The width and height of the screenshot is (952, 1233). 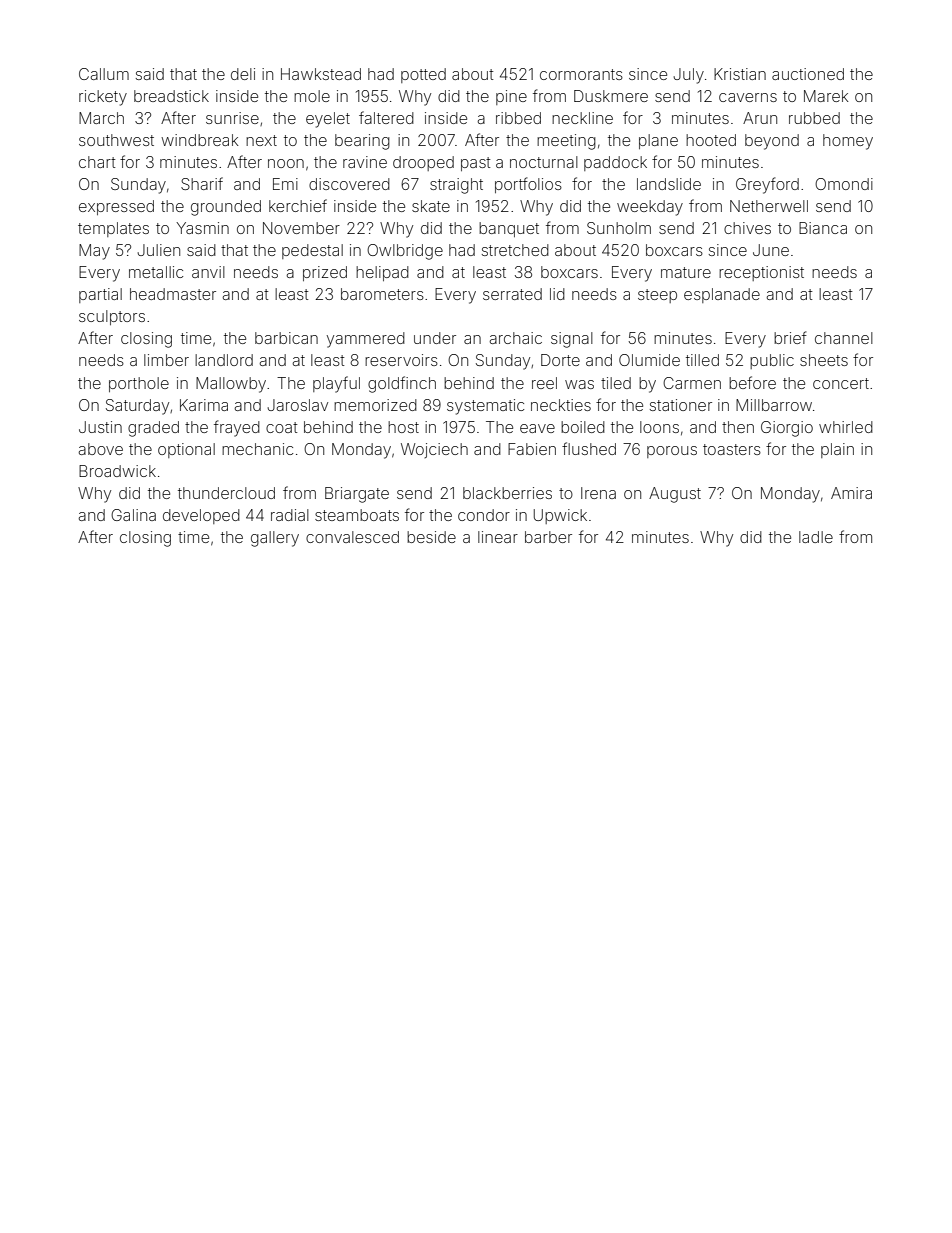 I want to click on Owlbridge, so click(x=405, y=252).
